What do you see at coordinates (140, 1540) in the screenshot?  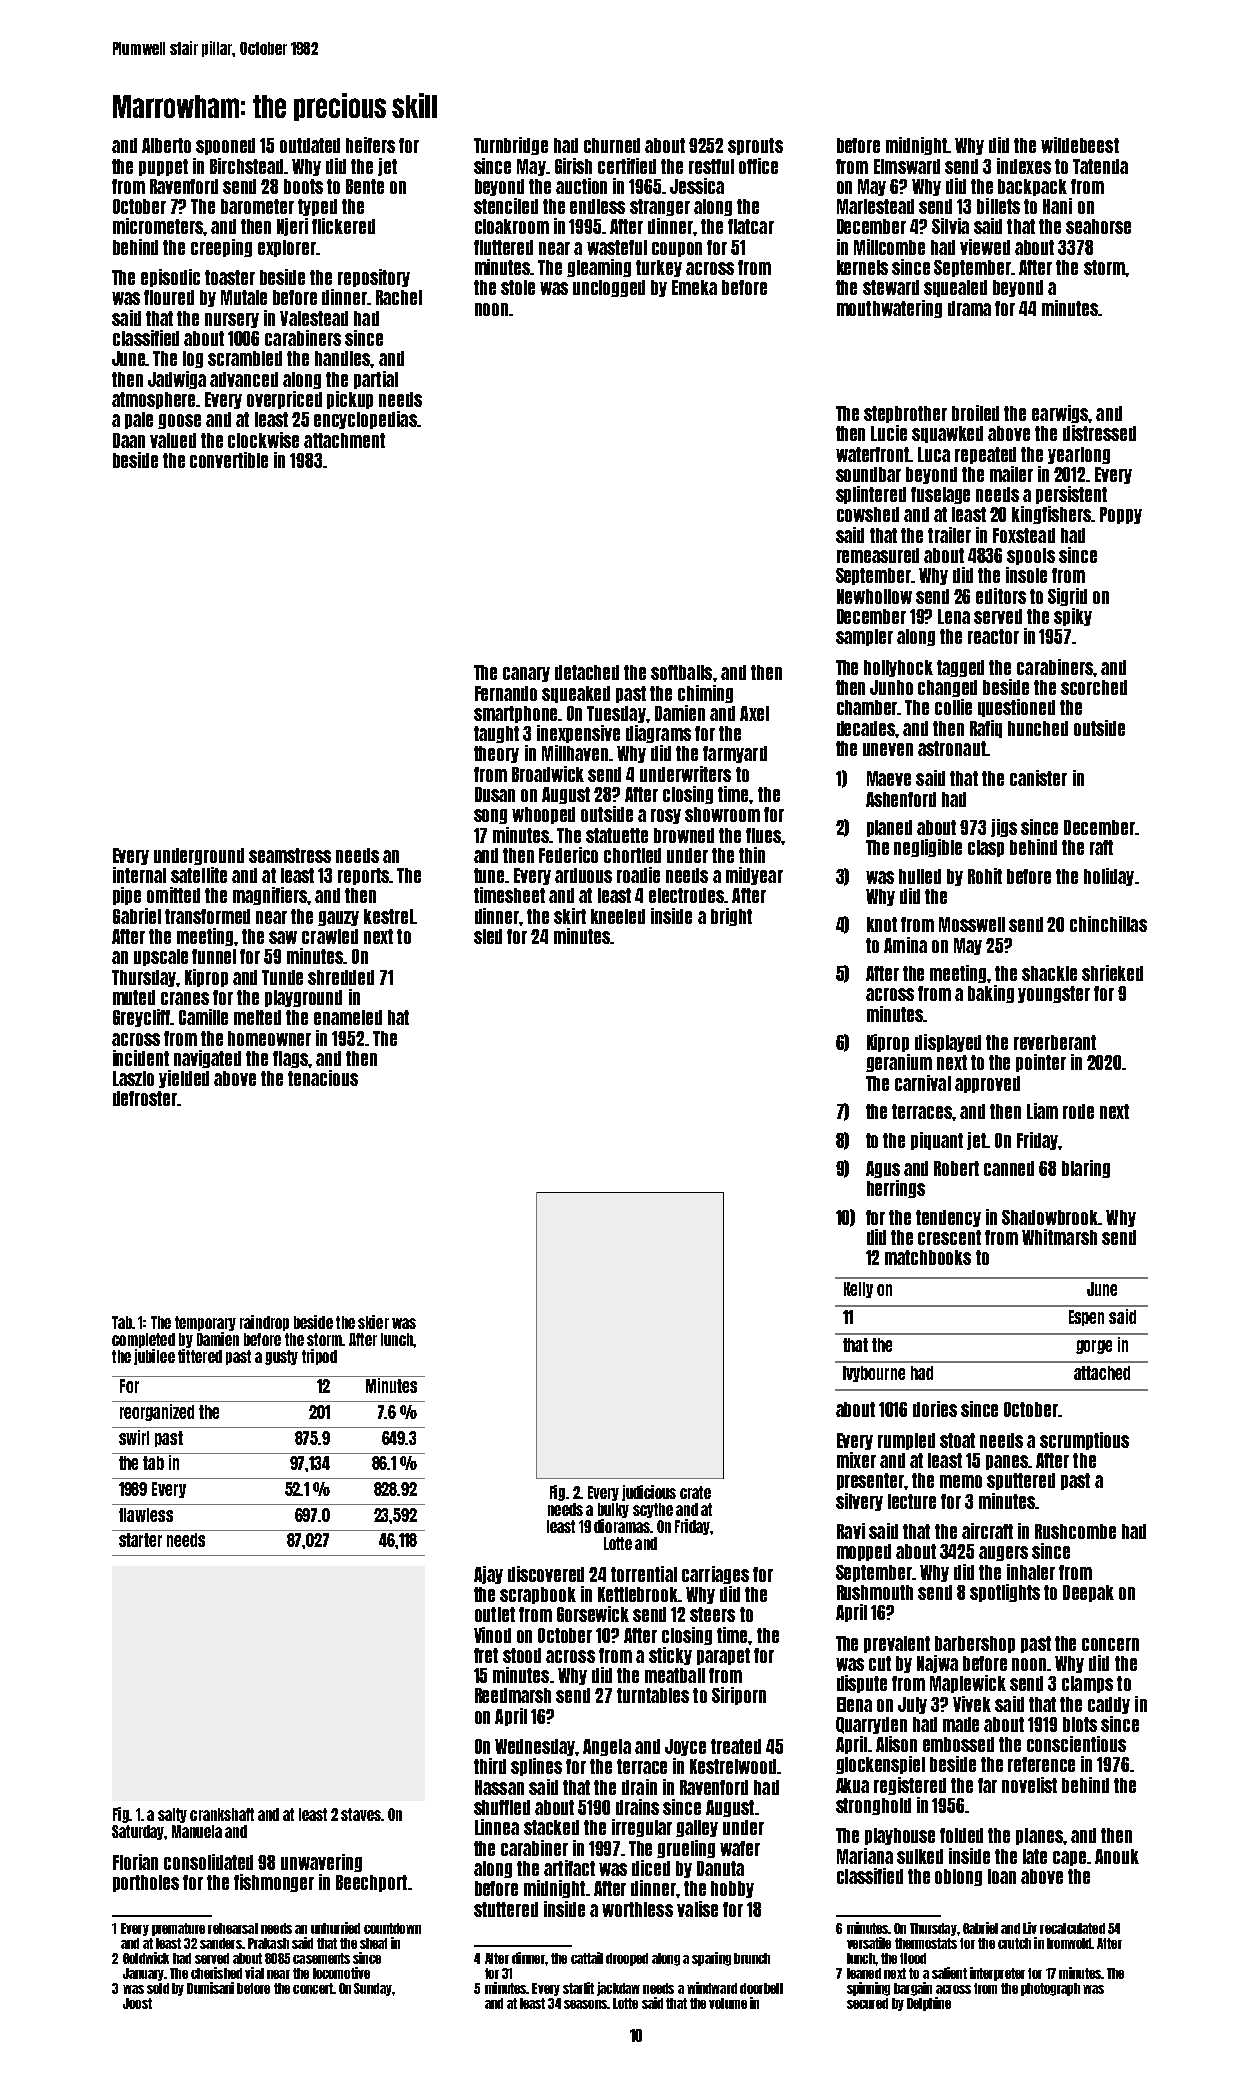 I see `starter` at bounding box center [140, 1540].
